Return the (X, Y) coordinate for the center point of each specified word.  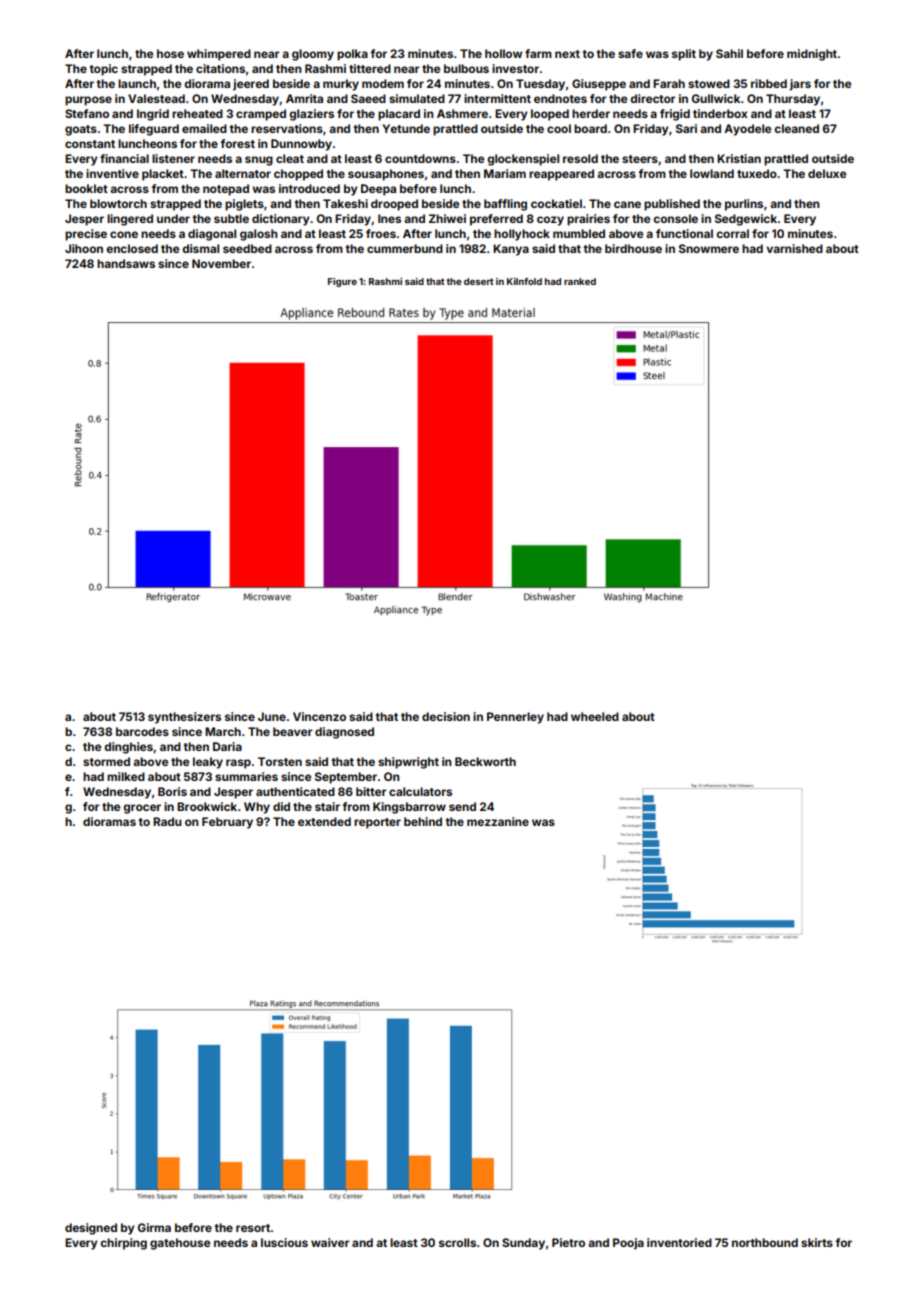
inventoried (679, 1242)
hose (170, 53)
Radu (167, 821)
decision (446, 716)
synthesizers (184, 718)
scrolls (457, 1242)
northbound (765, 1242)
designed (91, 1229)
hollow (503, 53)
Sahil (729, 53)
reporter (377, 823)
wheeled (595, 716)
